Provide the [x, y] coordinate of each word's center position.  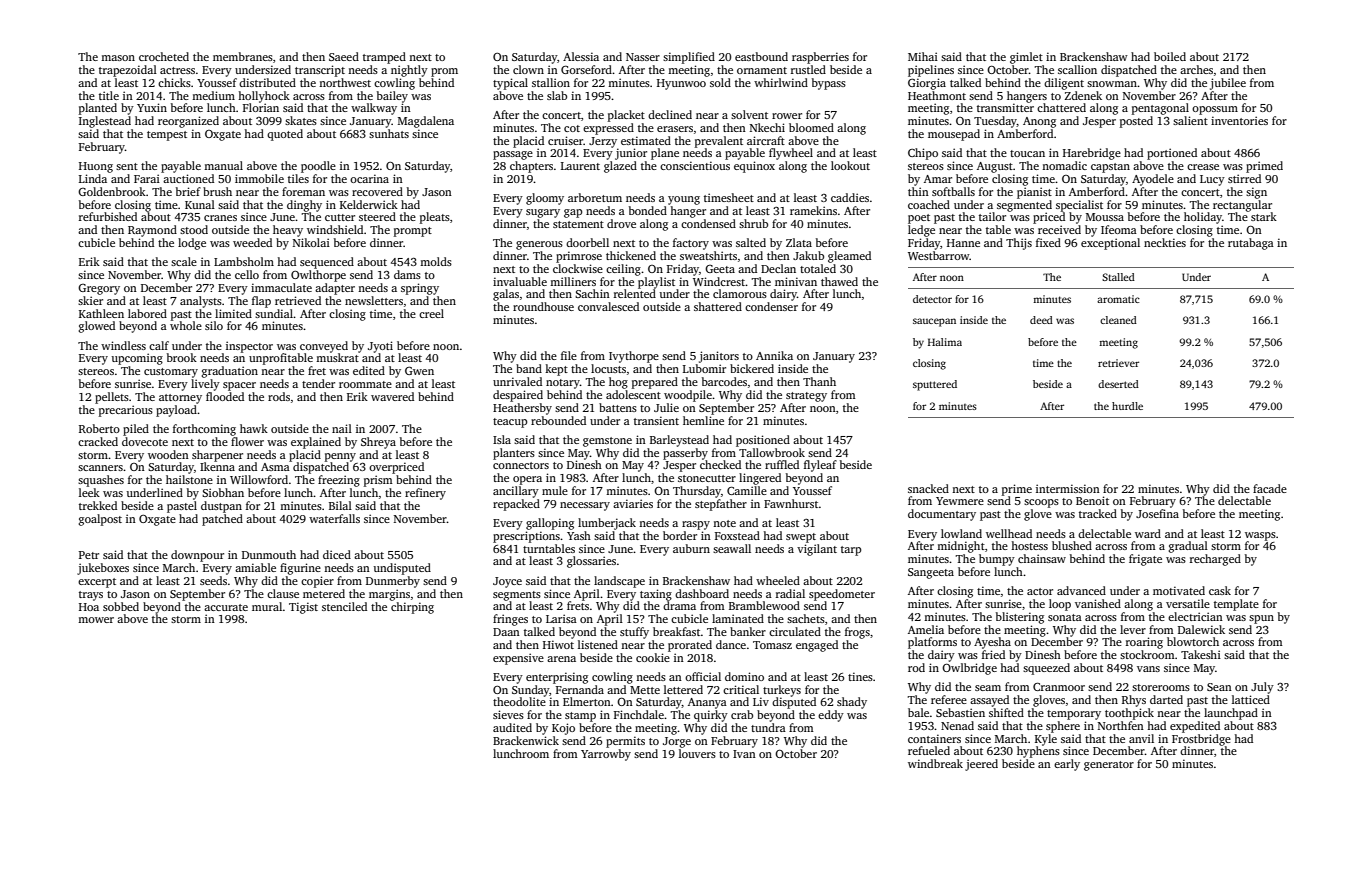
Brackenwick [526, 740]
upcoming [137, 359]
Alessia [581, 56]
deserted [1118, 384]
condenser [771, 306]
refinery [425, 494]
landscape [619, 582]
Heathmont [937, 95]
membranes [243, 56]
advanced [1081, 590]
